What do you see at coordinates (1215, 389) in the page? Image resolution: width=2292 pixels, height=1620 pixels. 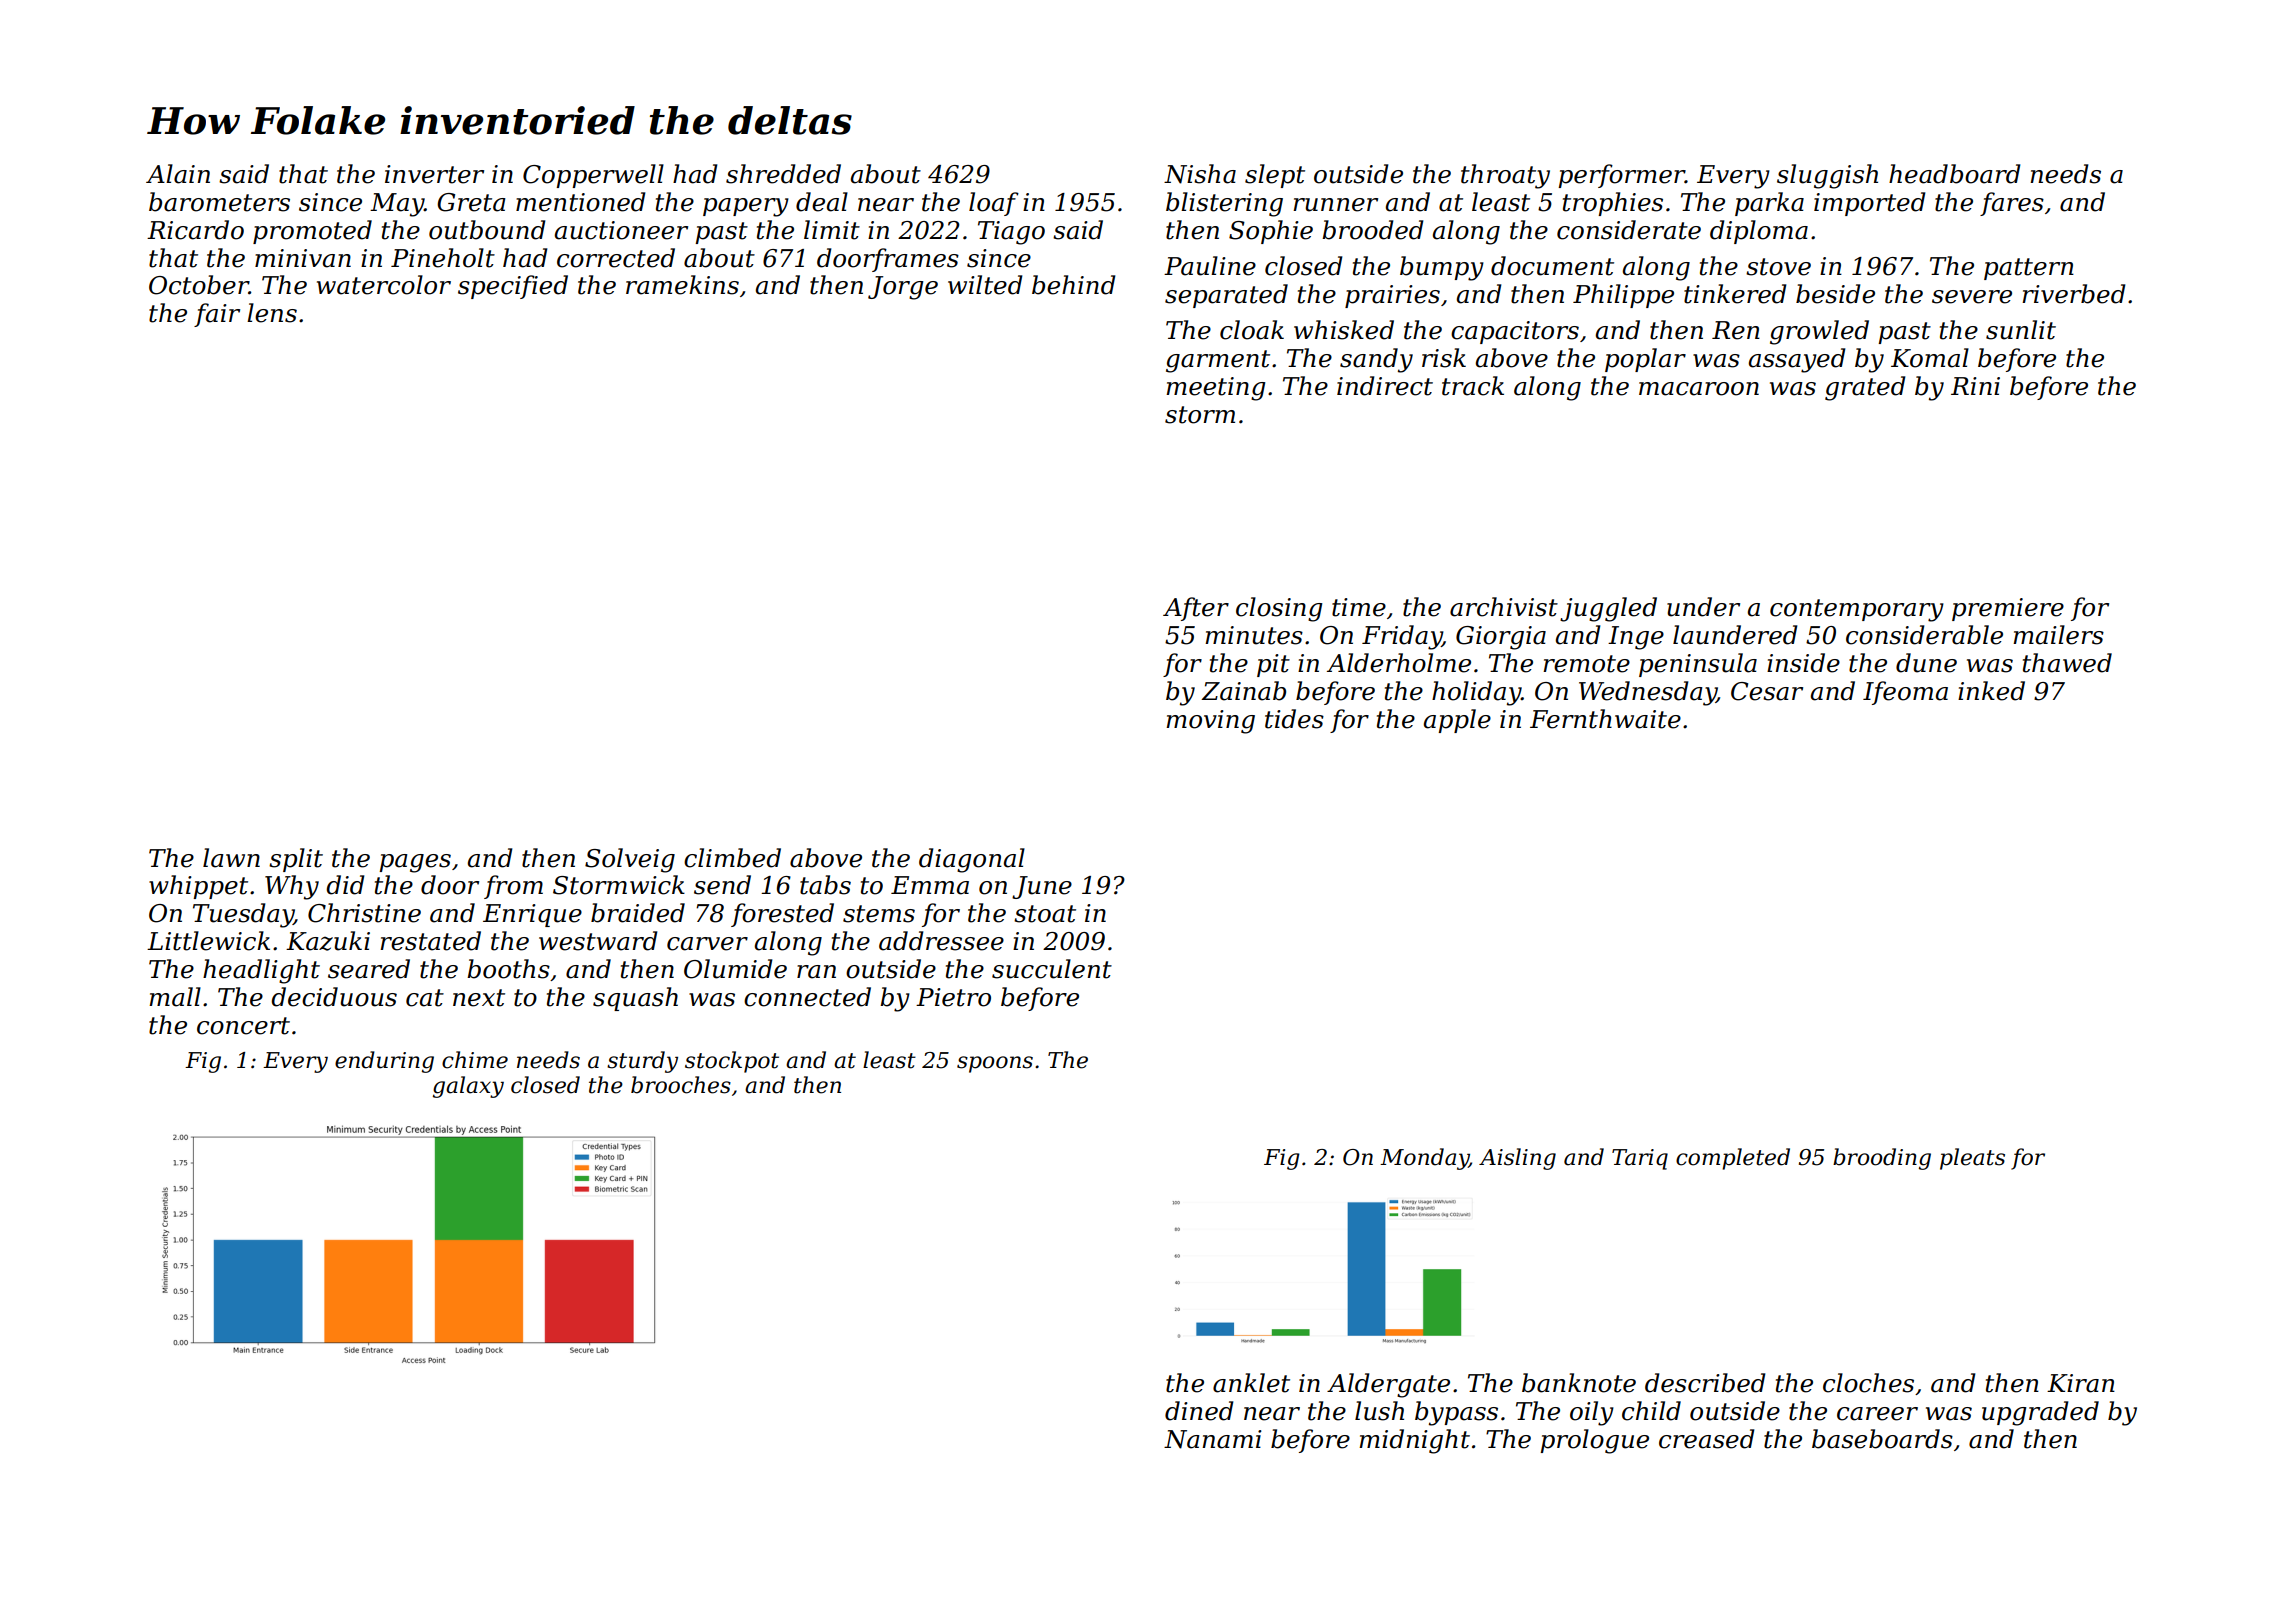 I see `meeting` at bounding box center [1215, 389].
